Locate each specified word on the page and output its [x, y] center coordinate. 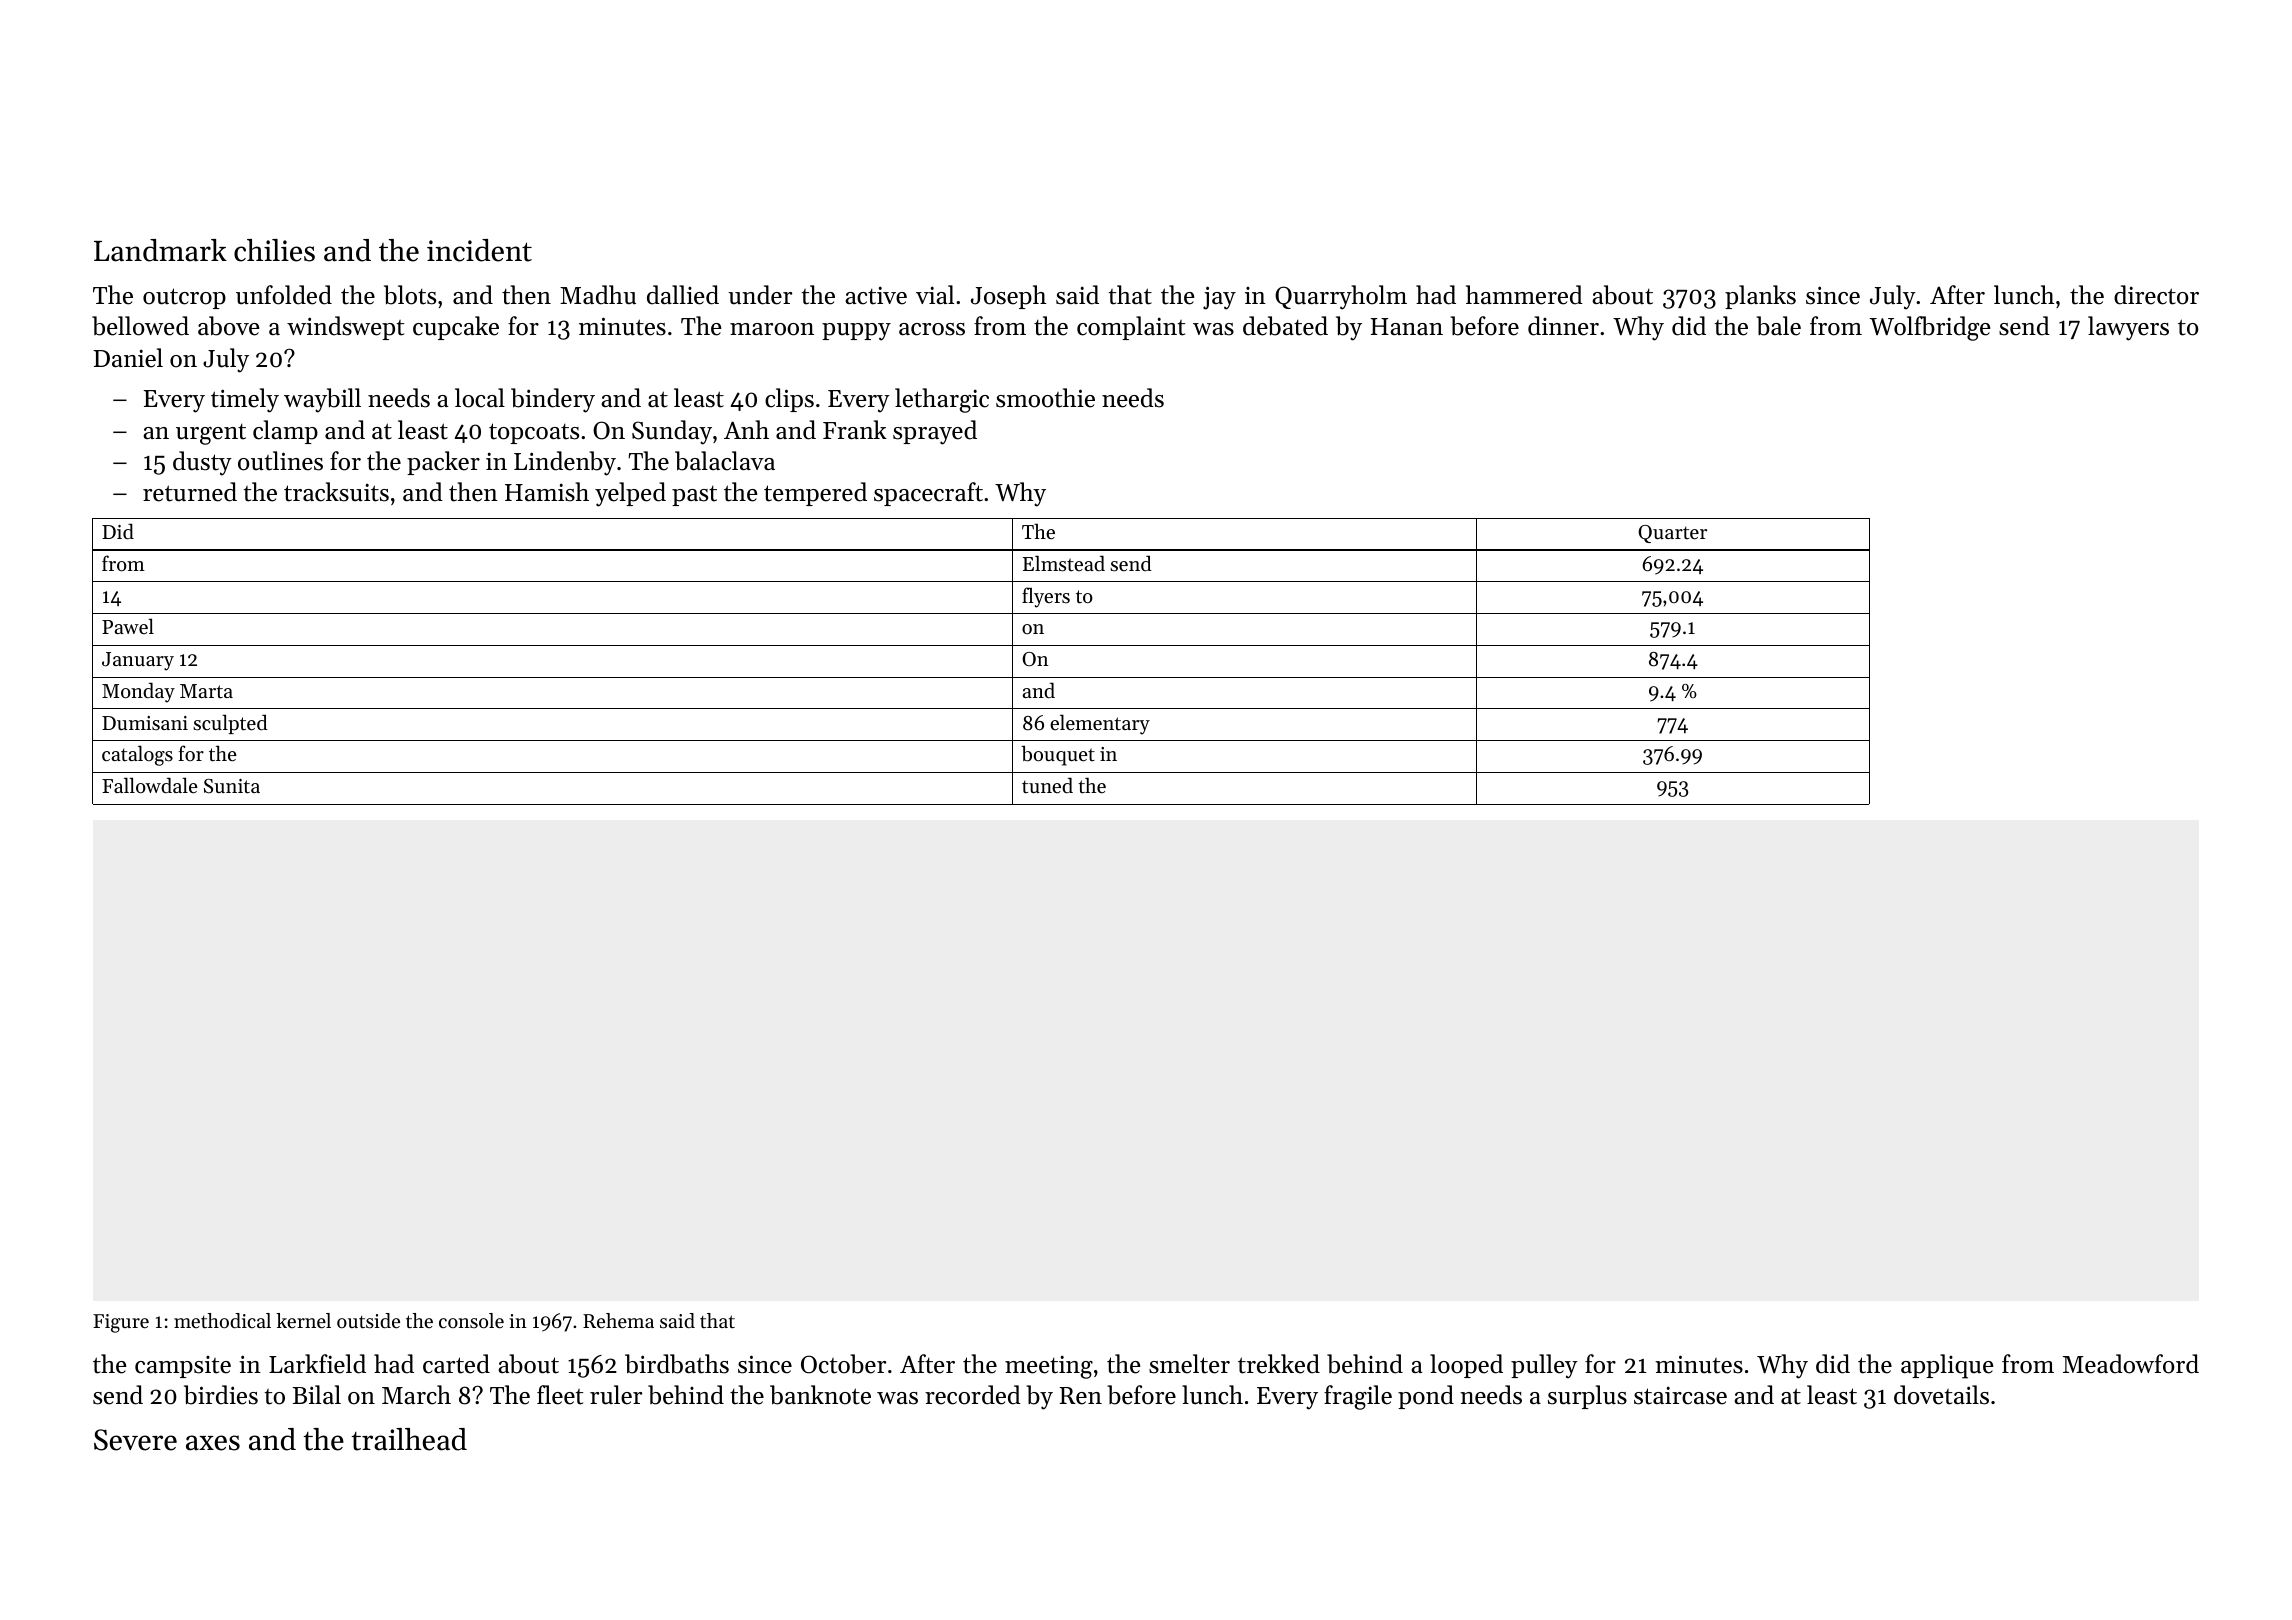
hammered [1524, 295]
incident [479, 250]
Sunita [232, 786]
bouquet [1058, 755]
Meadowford [2131, 1364]
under [760, 295]
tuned [1047, 785]
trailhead [409, 1439]
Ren [1081, 1396]
